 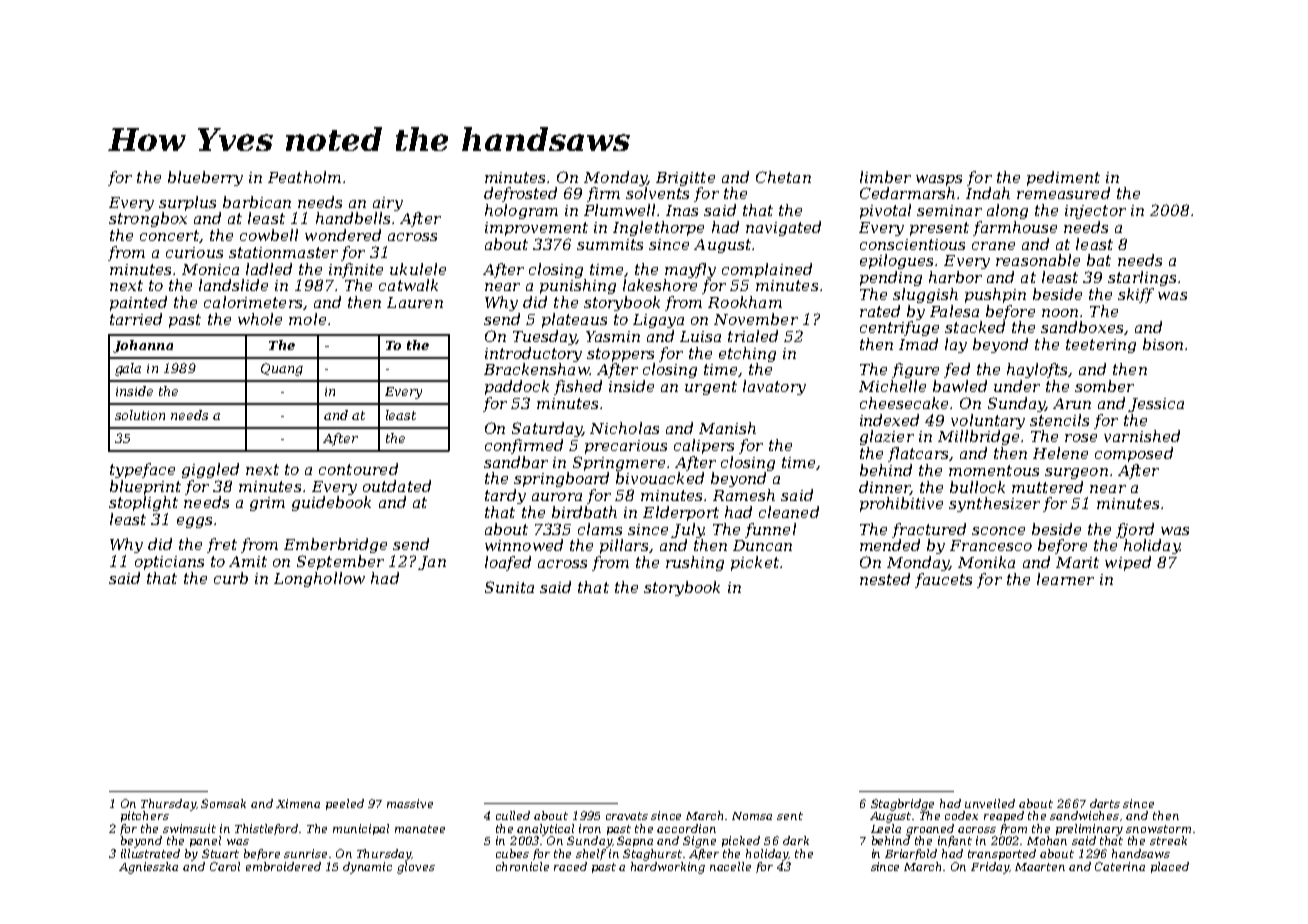 I want to click on Somsak, so click(x=223, y=803).
